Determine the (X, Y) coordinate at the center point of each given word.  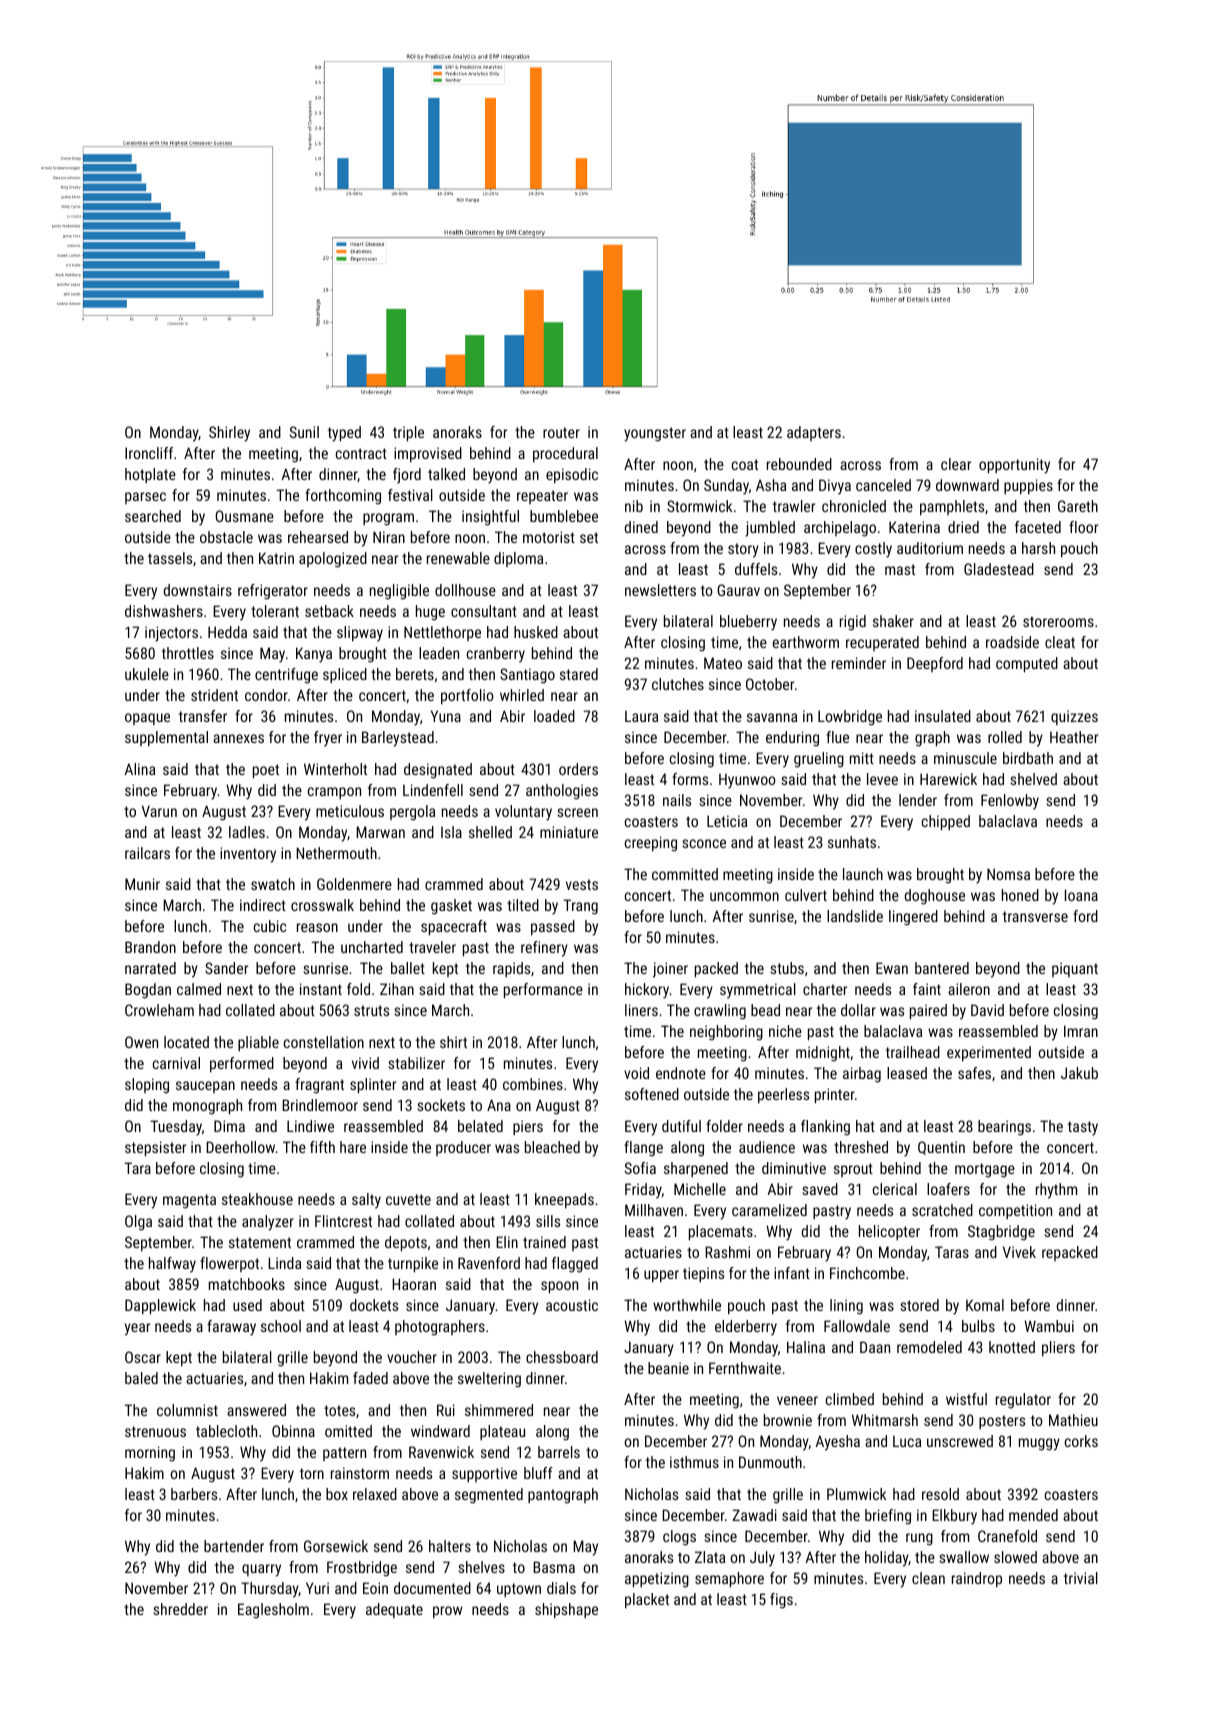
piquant (1075, 969)
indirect (263, 905)
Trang (581, 907)
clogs (679, 1538)
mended (1033, 1515)
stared (579, 674)
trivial (1081, 1578)
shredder (181, 1609)
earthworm (806, 642)
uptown (519, 1590)
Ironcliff (149, 453)
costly (873, 550)
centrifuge (286, 676)
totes (339, 1410)
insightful (490, 518)
